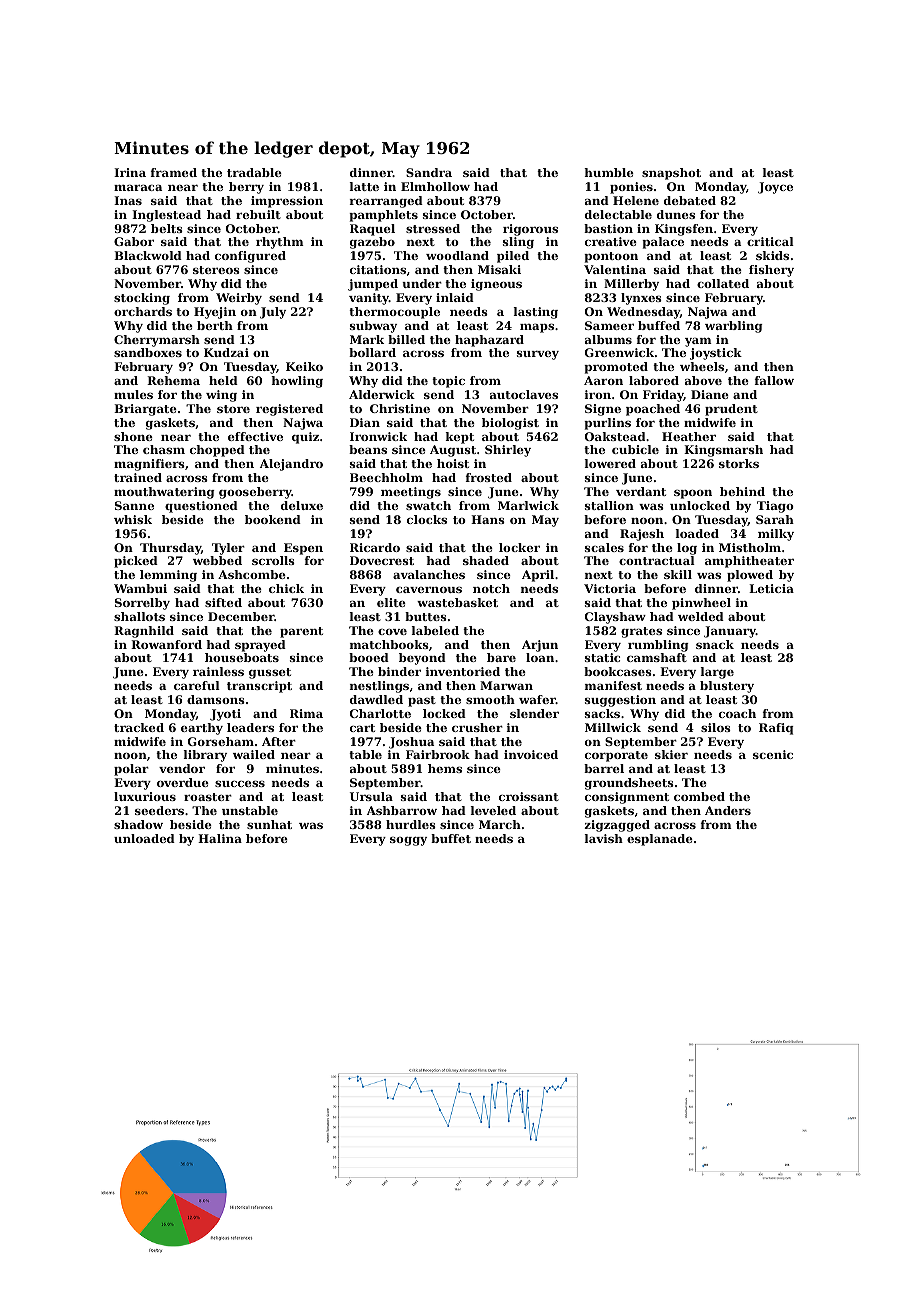  Describe the element at coordinates (258, 214) in the screenshot. I see `rebuilt` at that location.
